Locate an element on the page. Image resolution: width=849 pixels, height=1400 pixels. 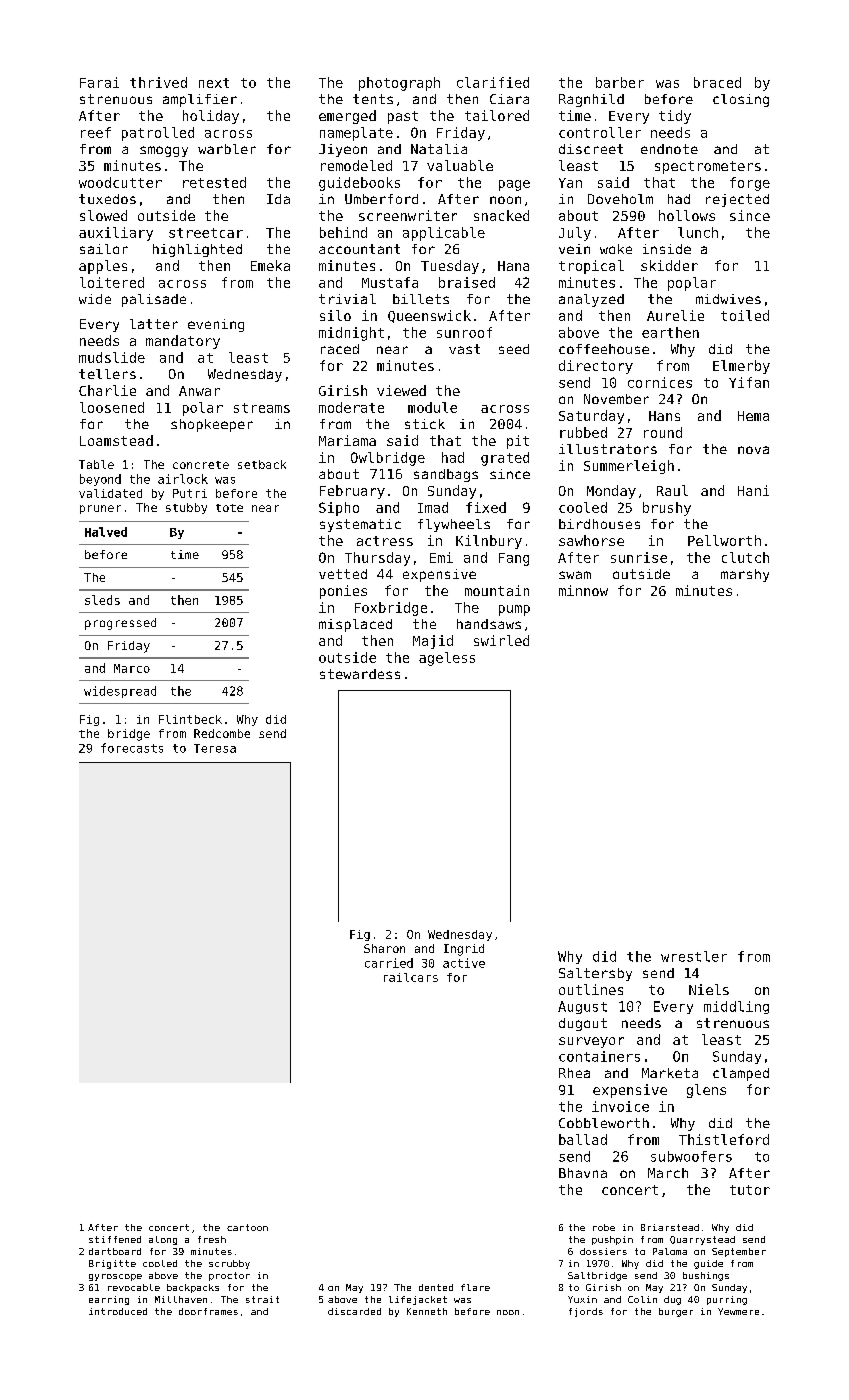
stiffened is located at coordinates (115, 1239).
